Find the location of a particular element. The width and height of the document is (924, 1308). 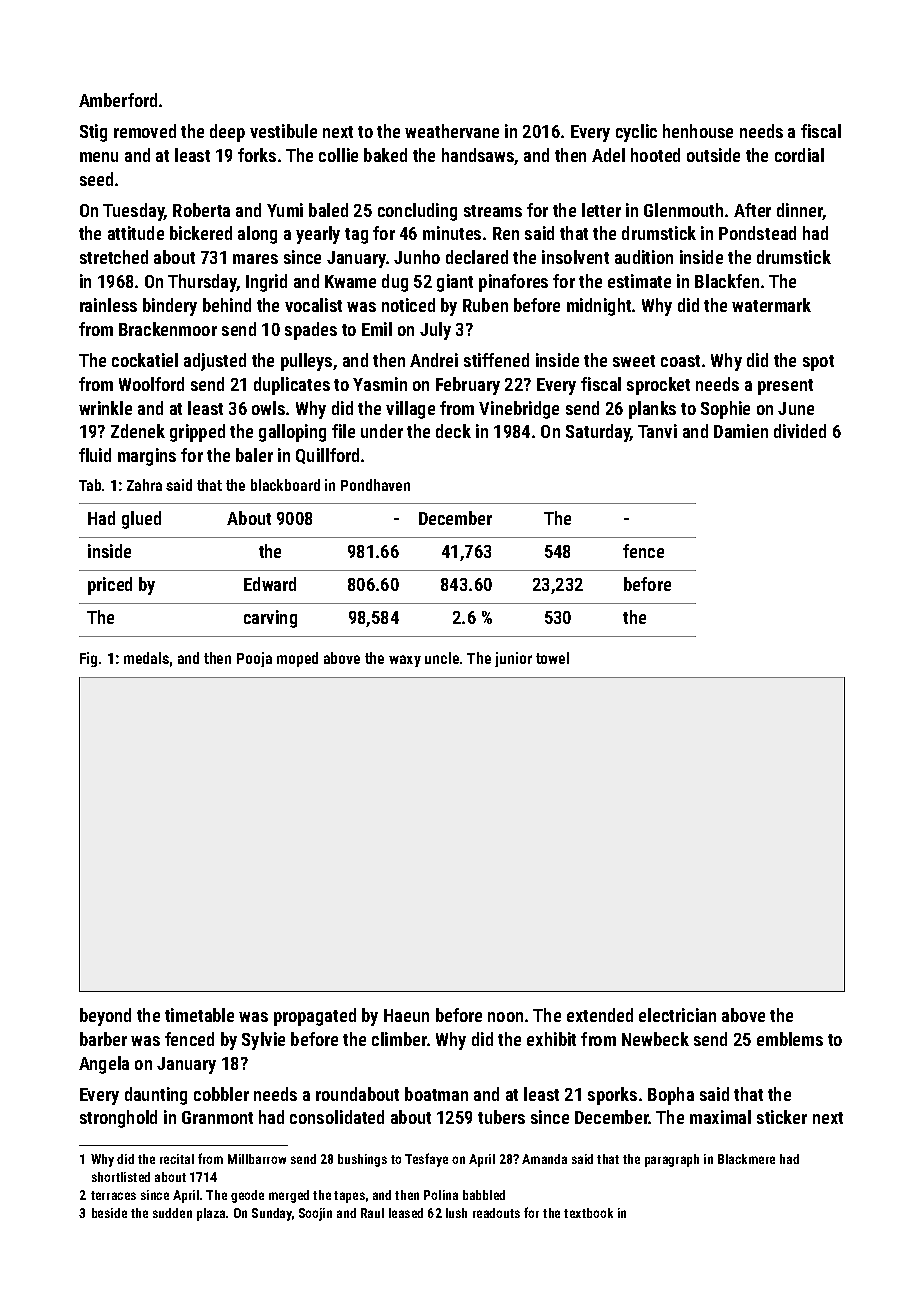

seed is located at coordinates (96, 179).
